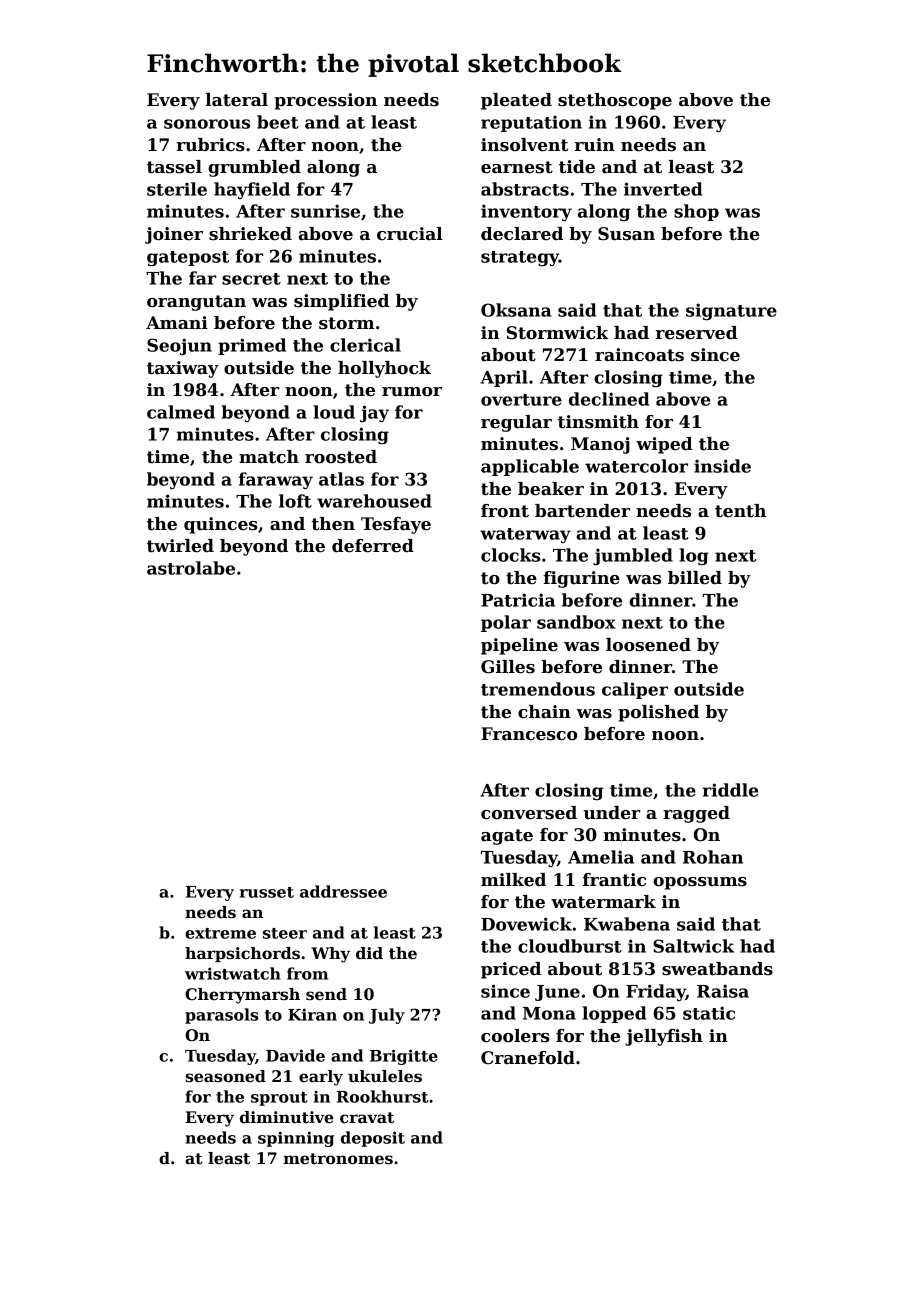 This screenshot has height=1314, width=924. I want to click on under, so click(611, 813).
